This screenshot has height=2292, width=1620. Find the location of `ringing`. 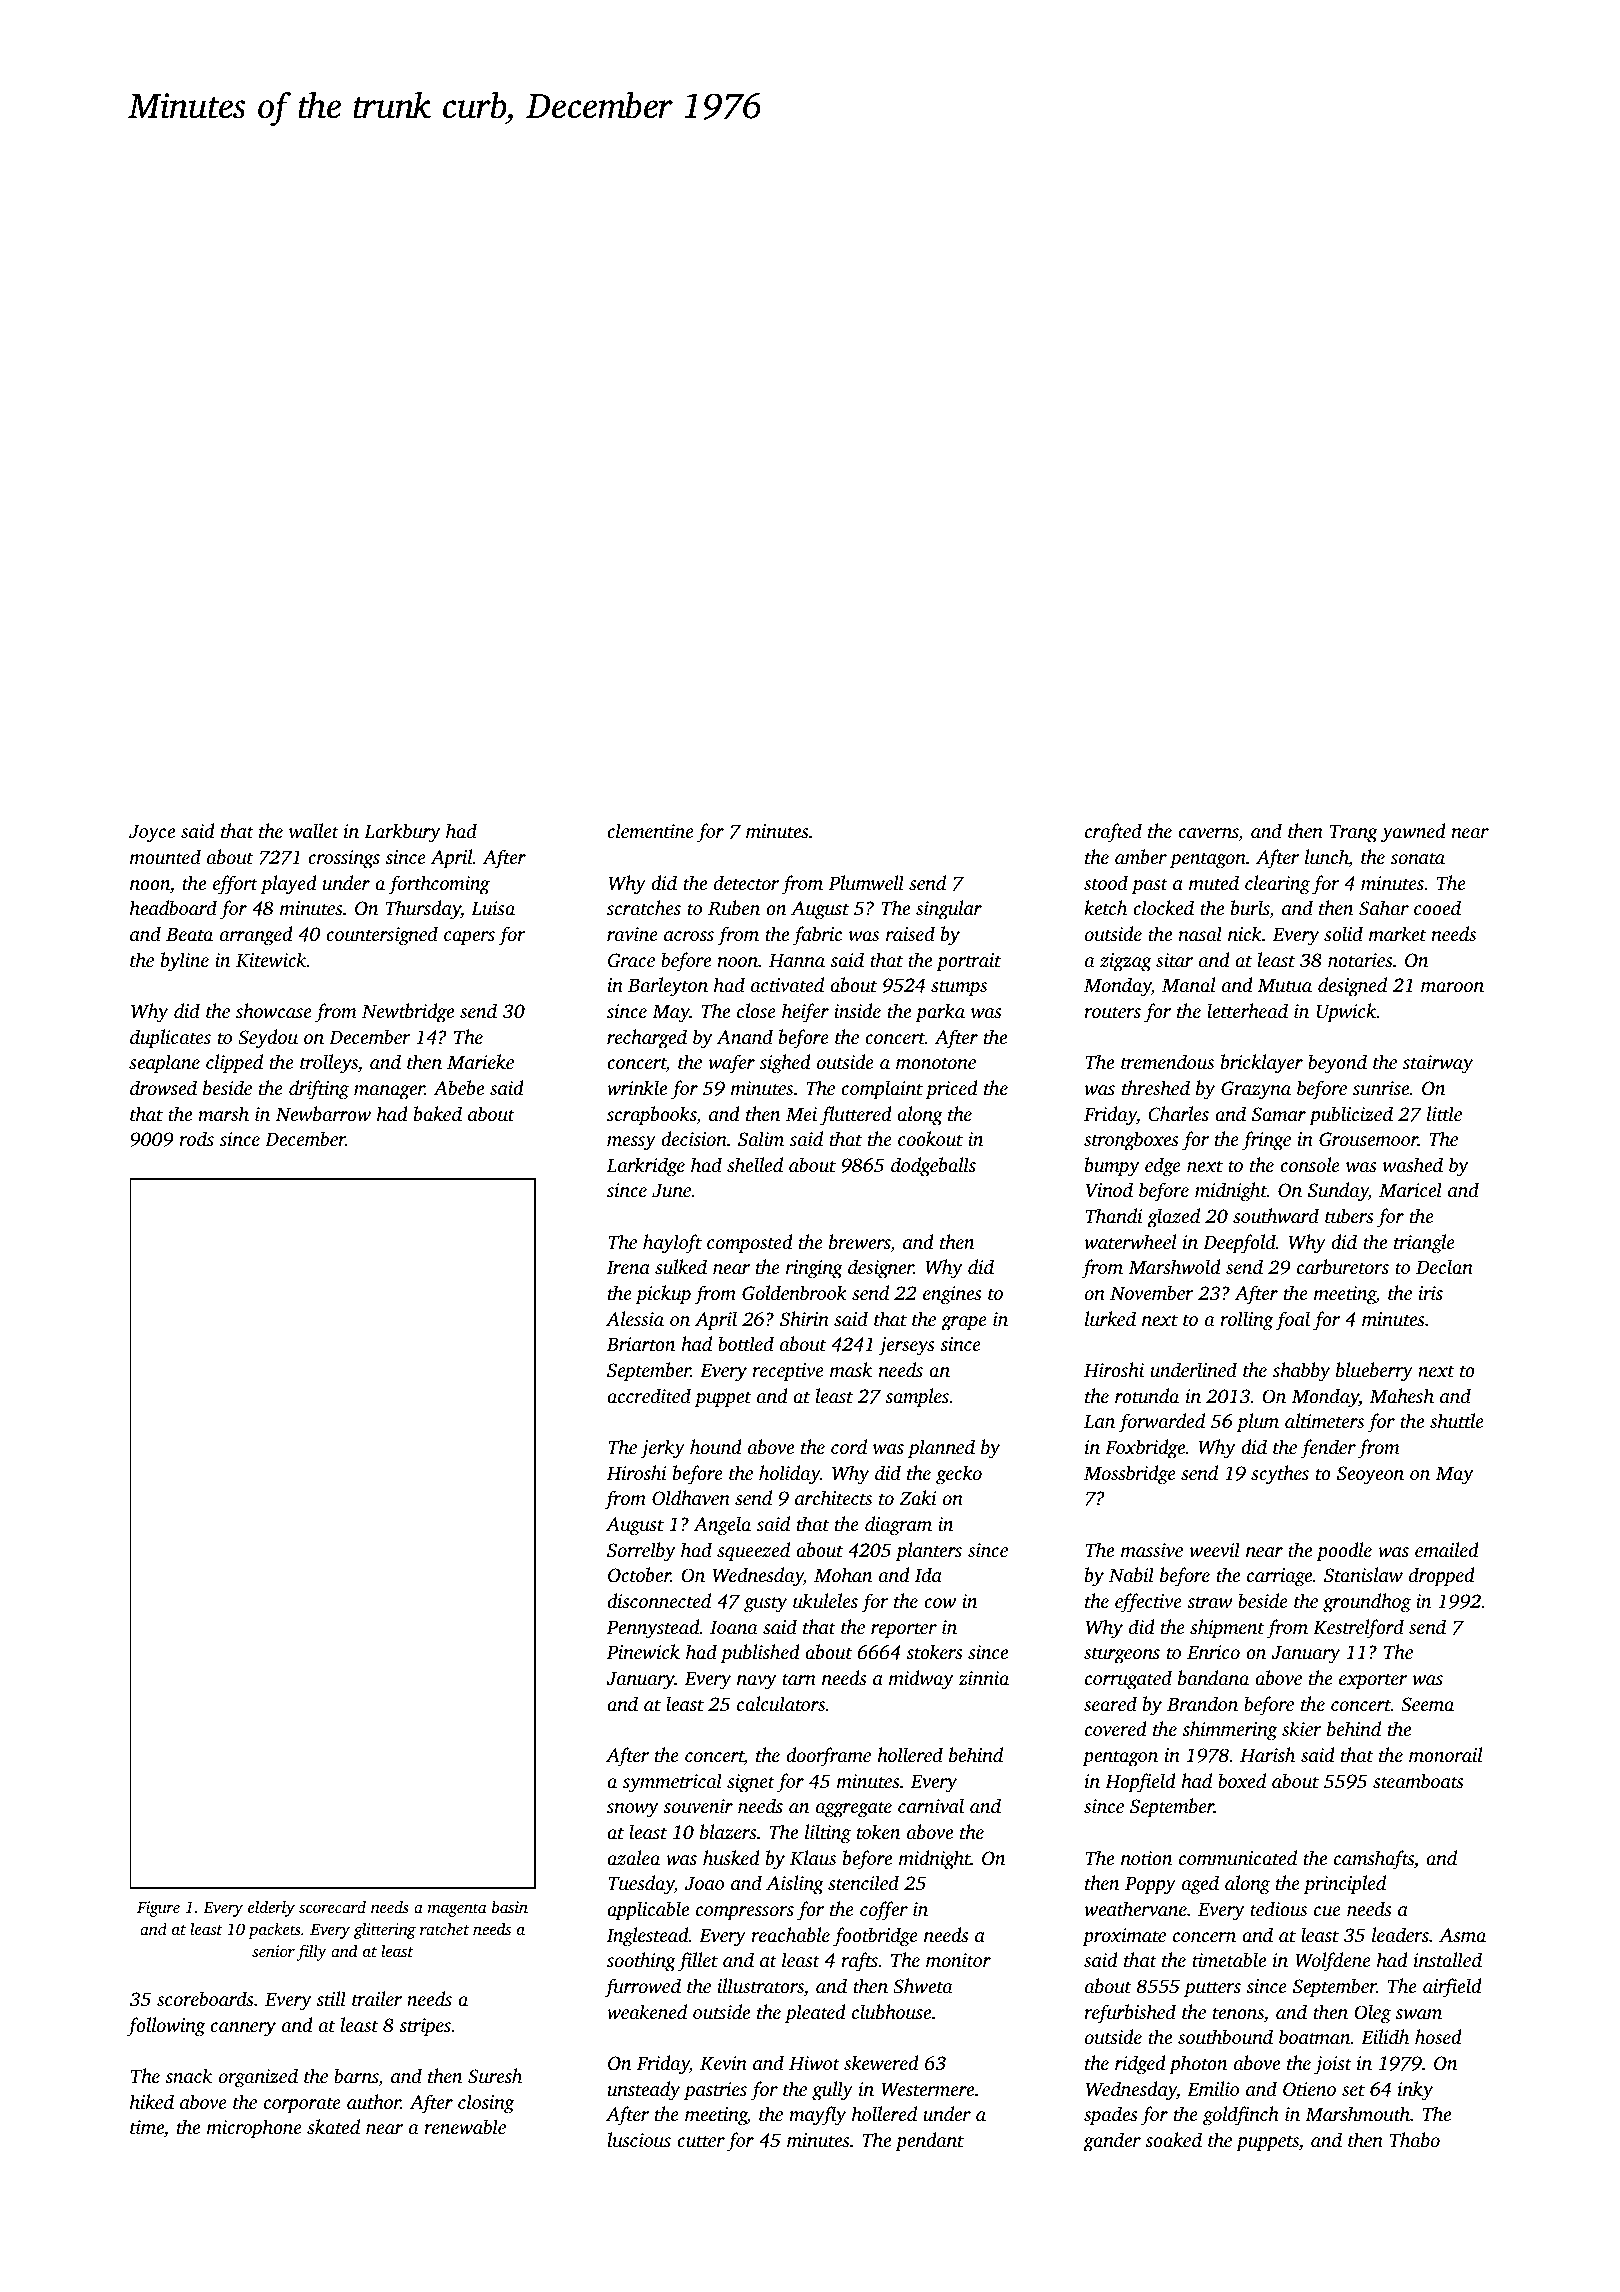

ringing is located at coordinates (814, 1269).
